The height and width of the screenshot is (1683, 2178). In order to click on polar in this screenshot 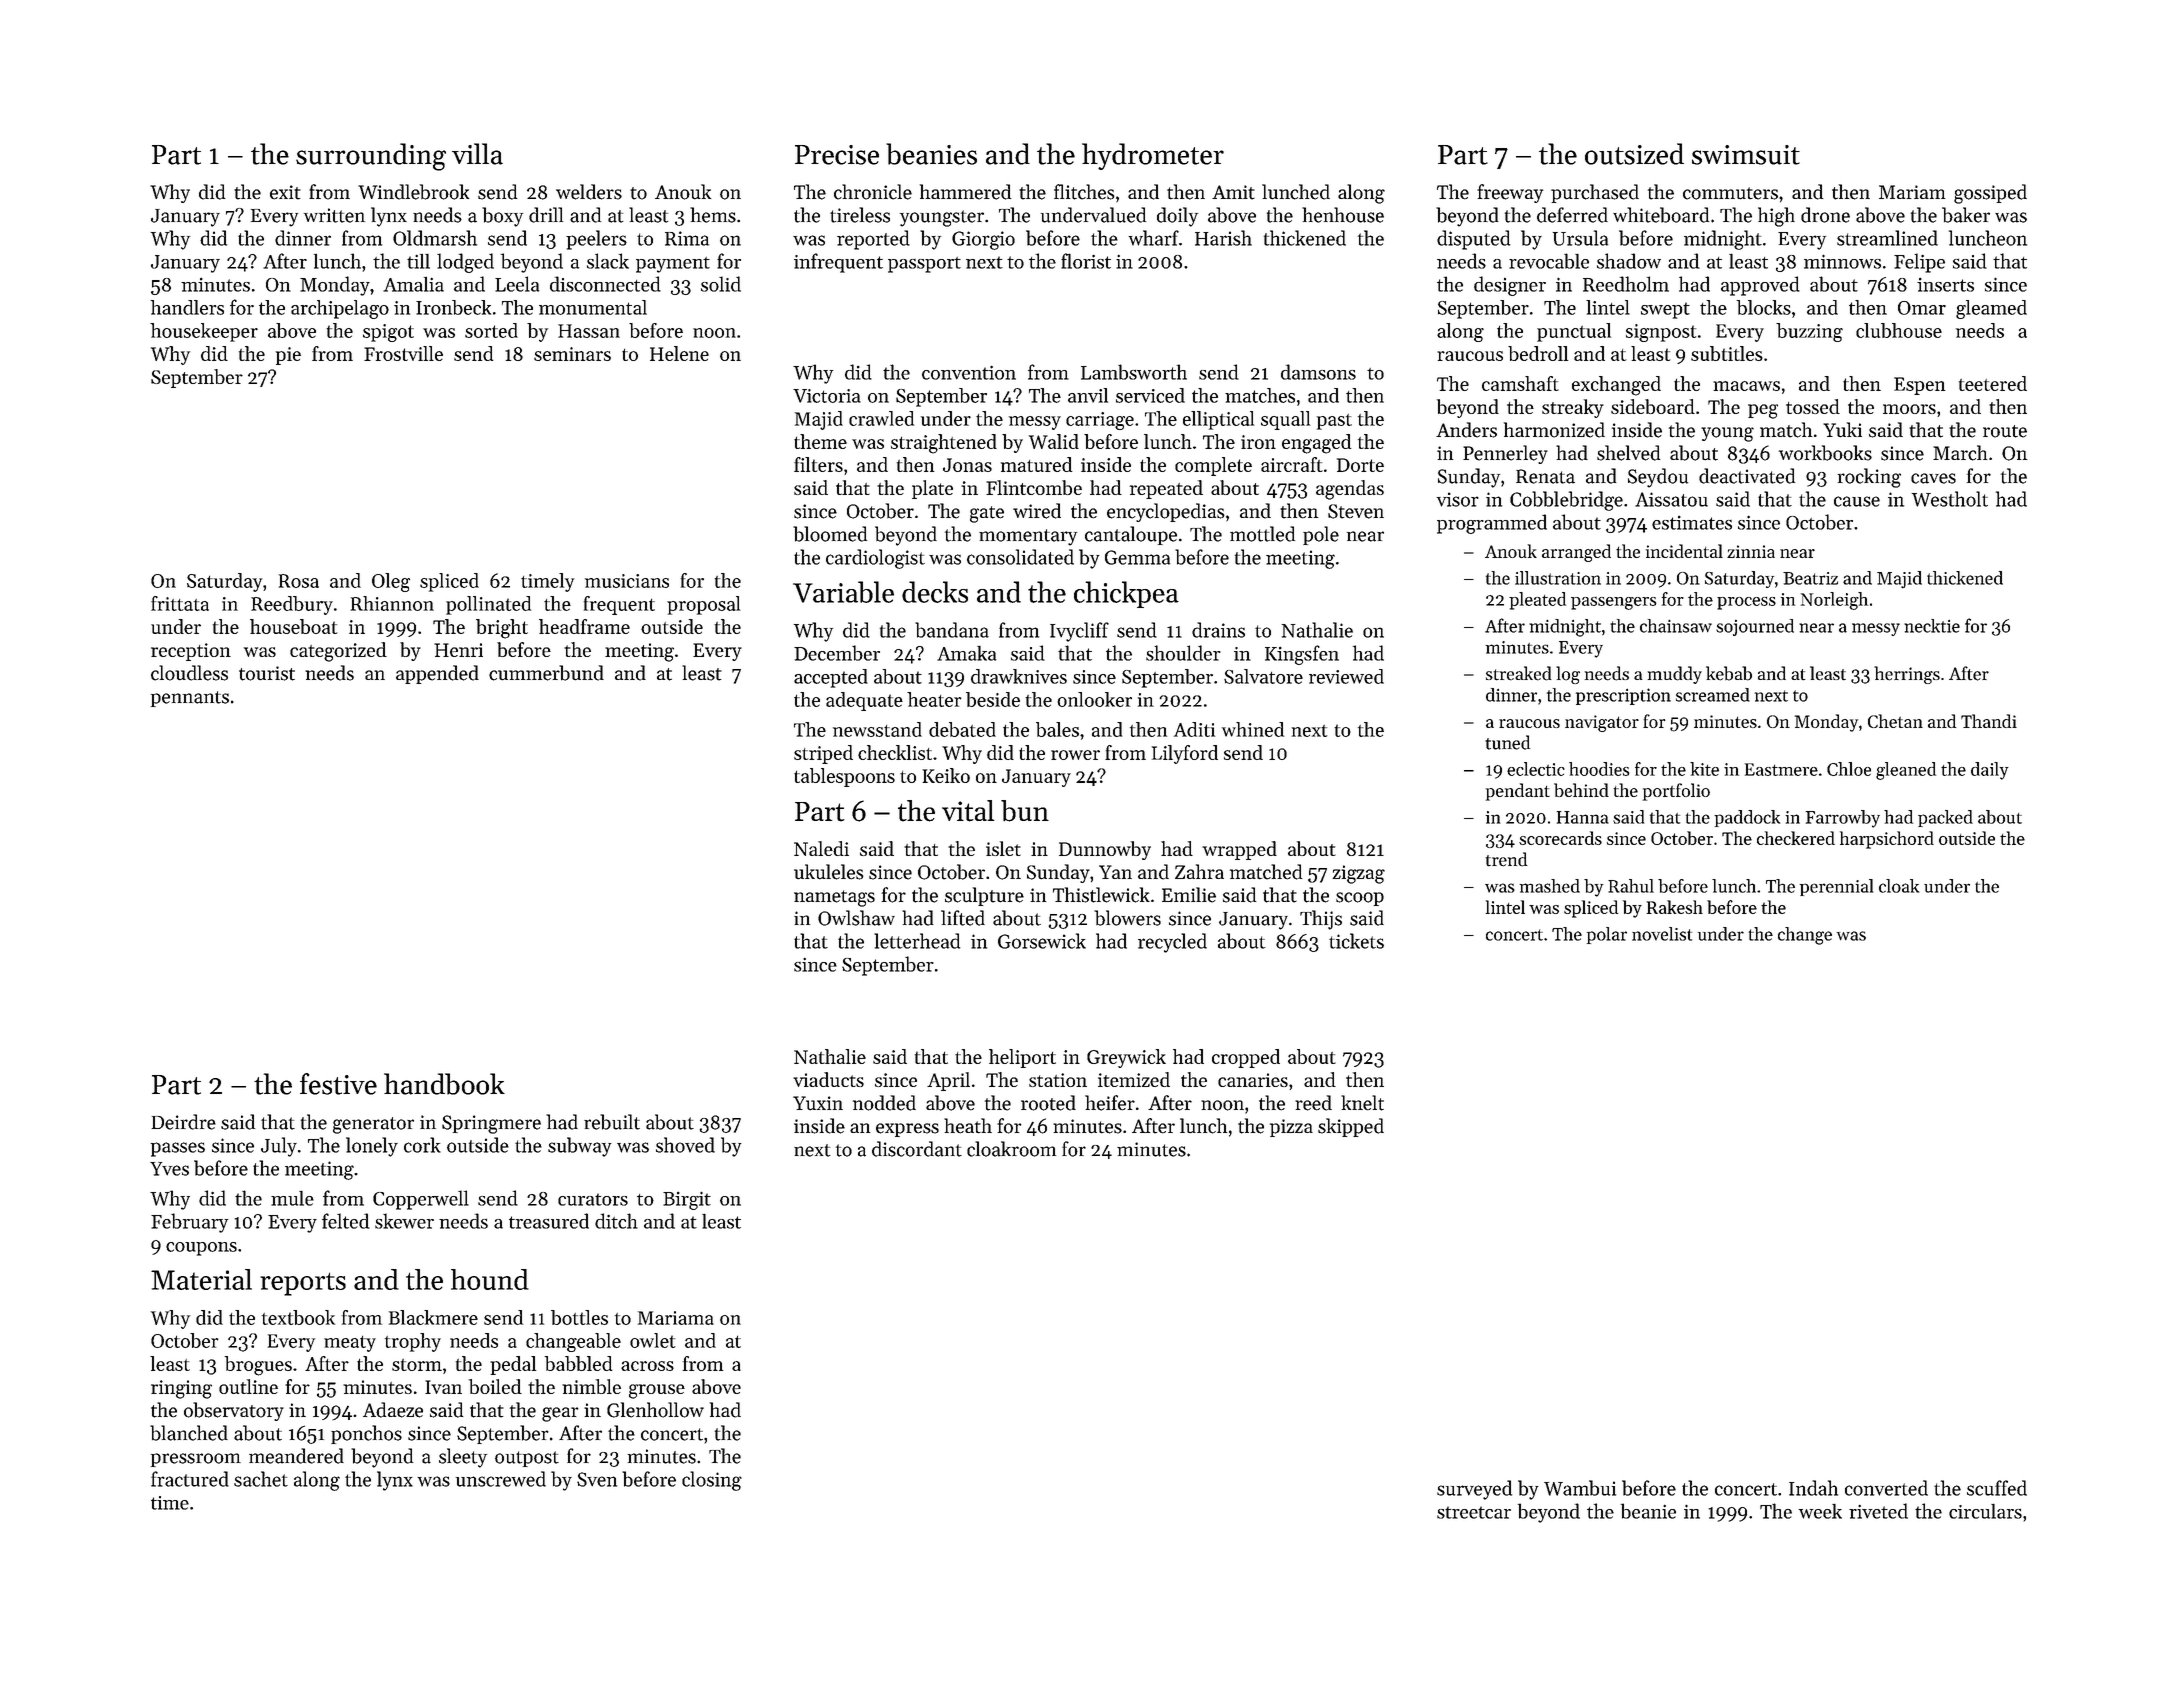, I will do `click(1607, 935)`.
